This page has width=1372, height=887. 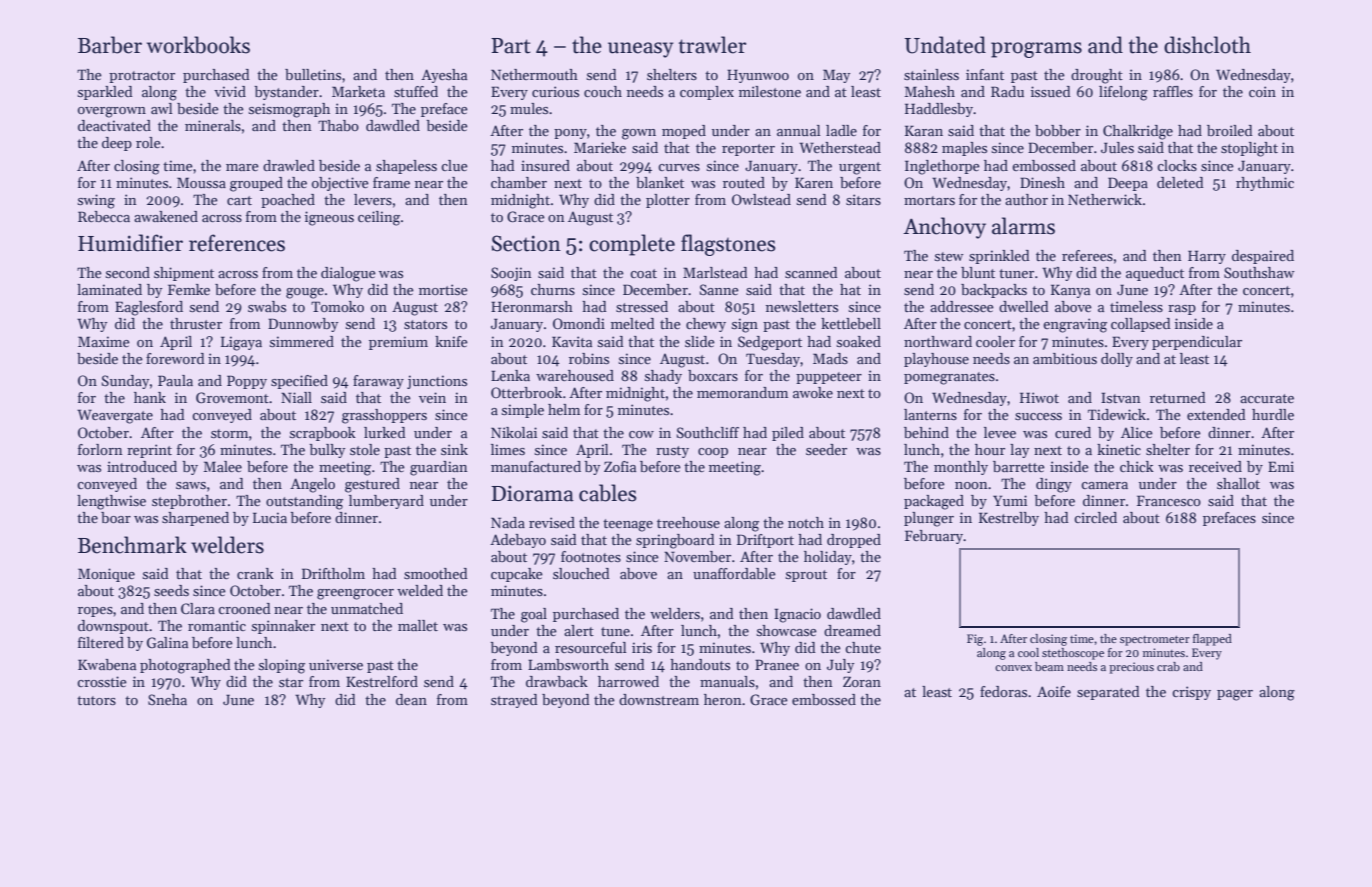 I want to click on hurdle, so click(x=1273, y=414).
